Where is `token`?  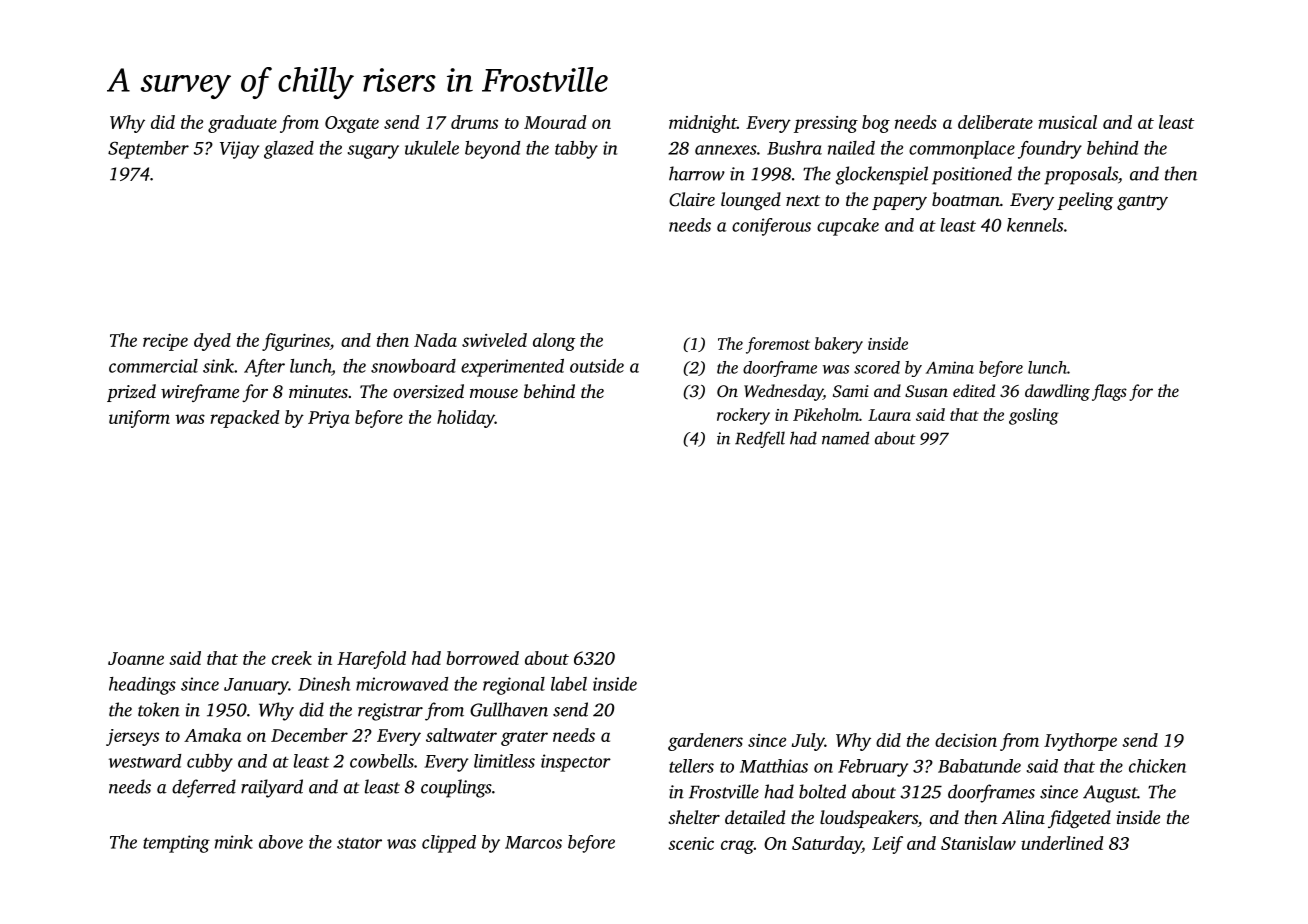
token is located at coordinates (159, 709).
